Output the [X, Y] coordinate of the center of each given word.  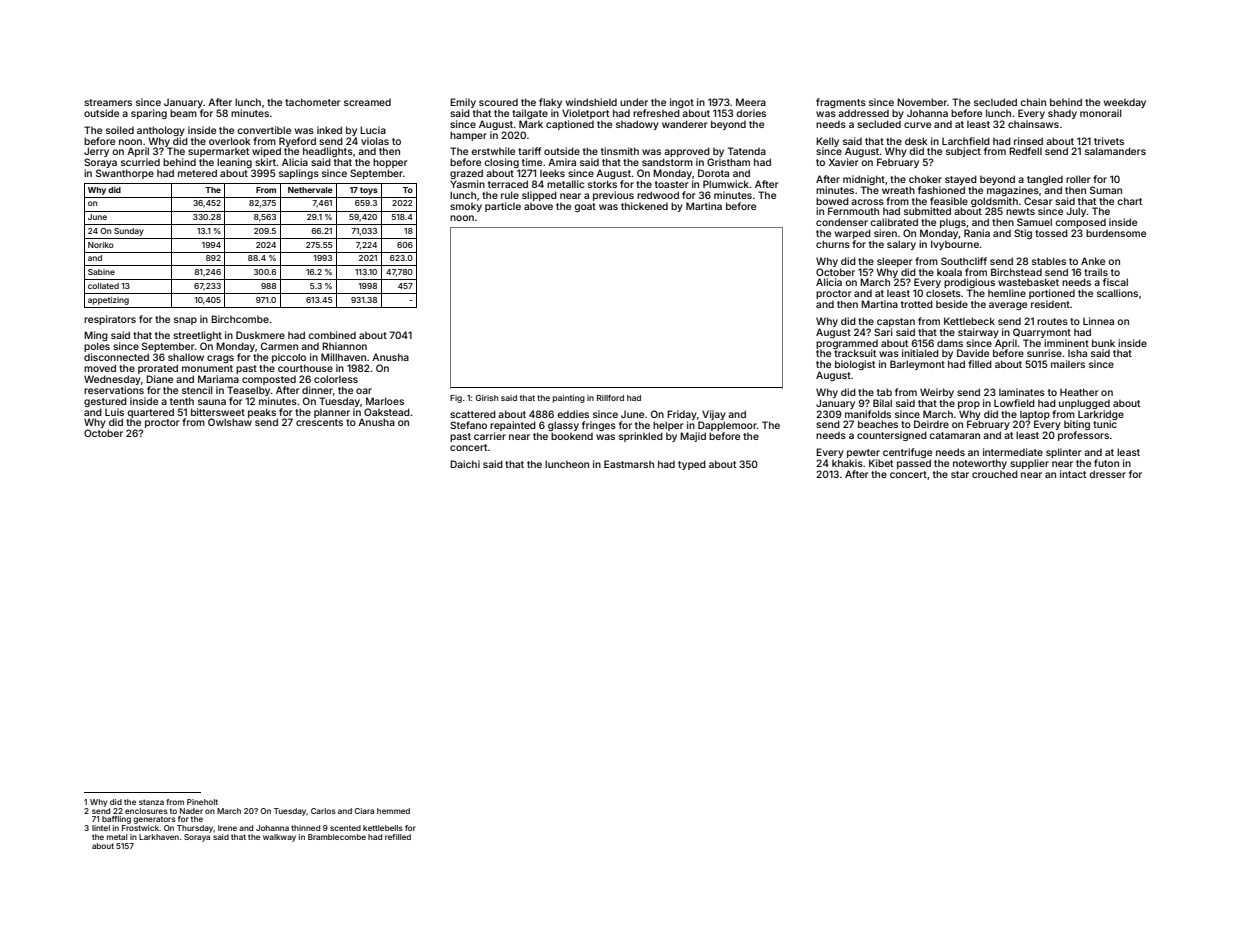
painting [569, 399]
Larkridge [1101, 415]
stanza [151, 802]
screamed [367, 102]
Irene [227, 828]
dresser [1107, 474]
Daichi [465, 464]
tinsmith [620, 151]
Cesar [1038, 201]
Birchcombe [240, 319]
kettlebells [383, 828]
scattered [473, 414]
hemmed [393, 811]
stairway [978, 333]
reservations [114, 390]
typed [692, 465]
